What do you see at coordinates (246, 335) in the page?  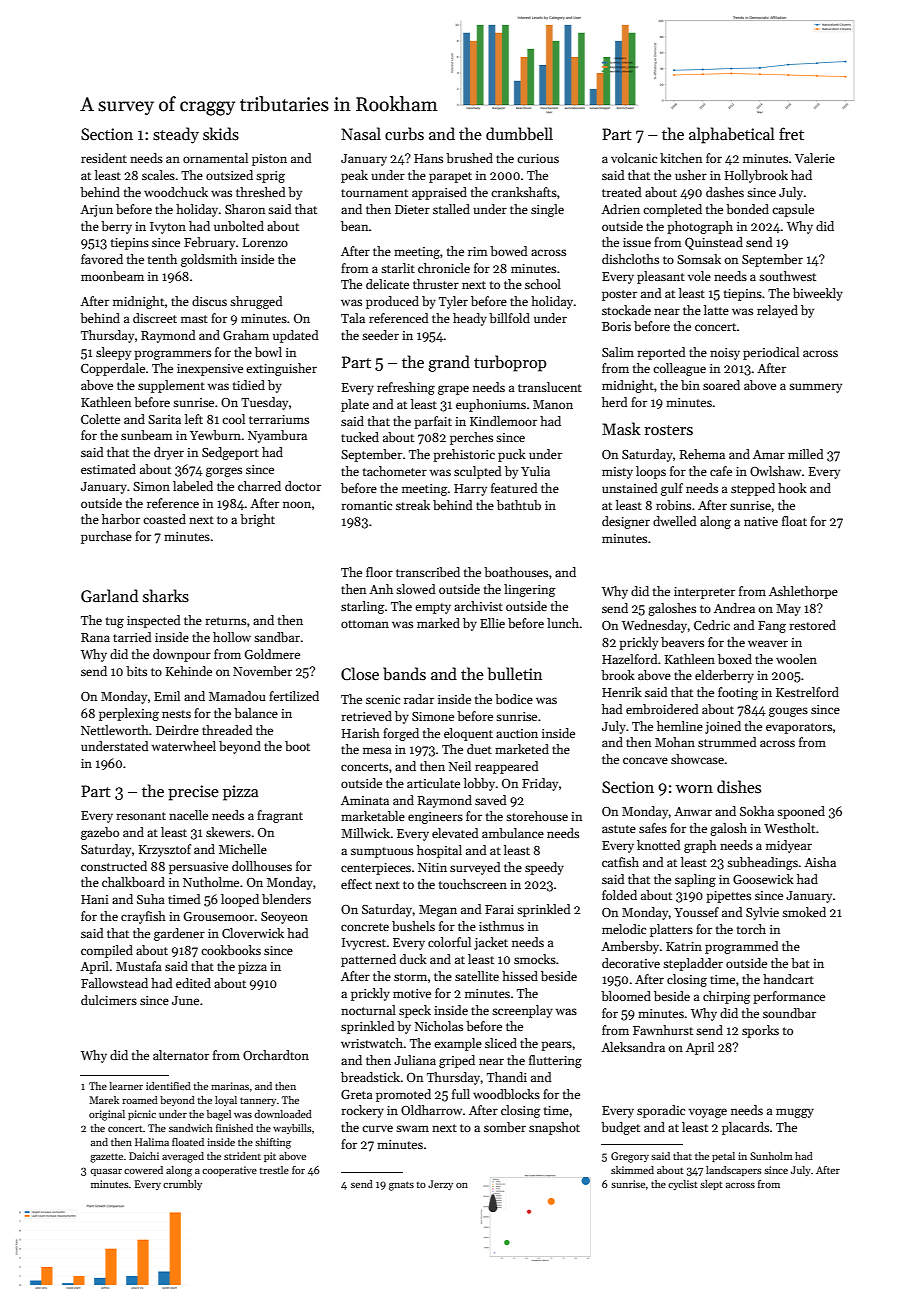 I see `Graham` at bounding box center [246, 335].
